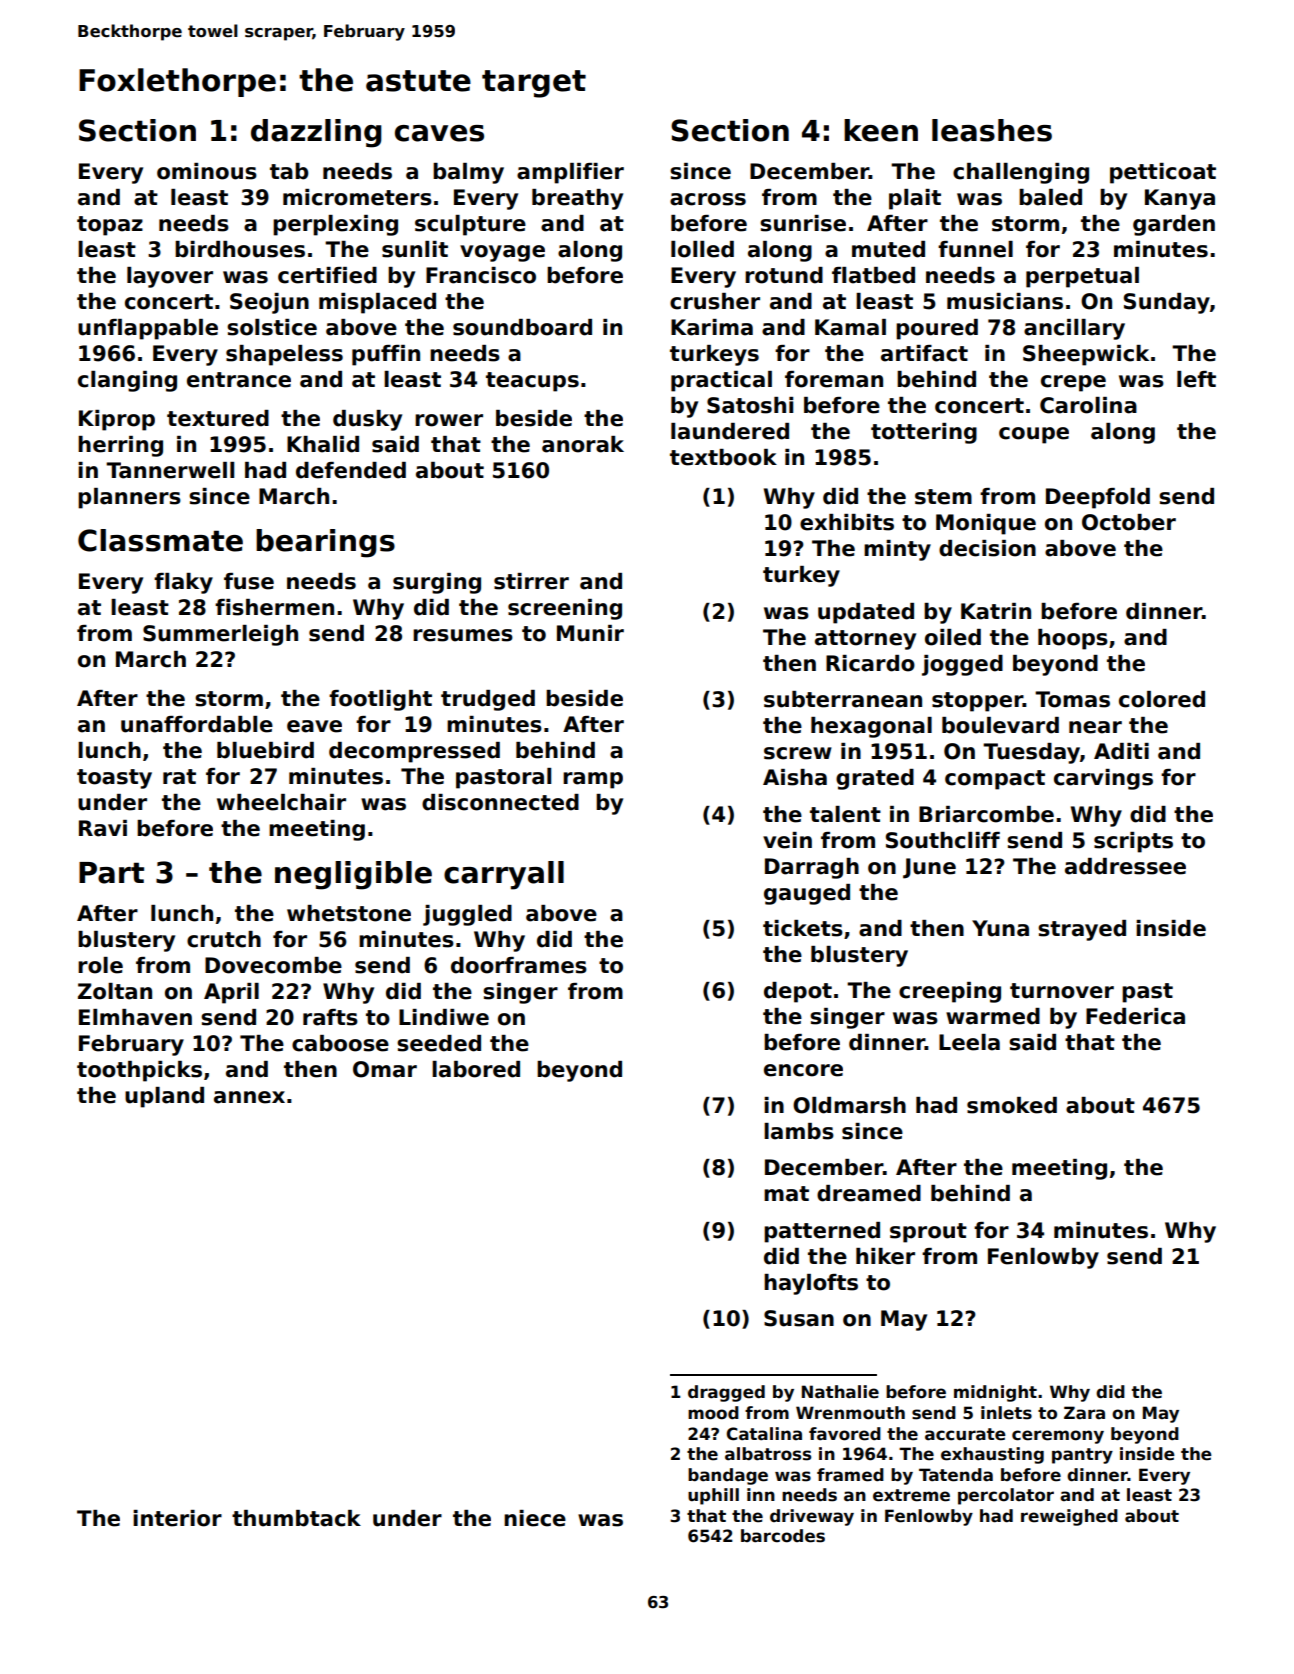  Describe the element at coordinates (1163, 173) in the image. I see `petticoat` at that location.
